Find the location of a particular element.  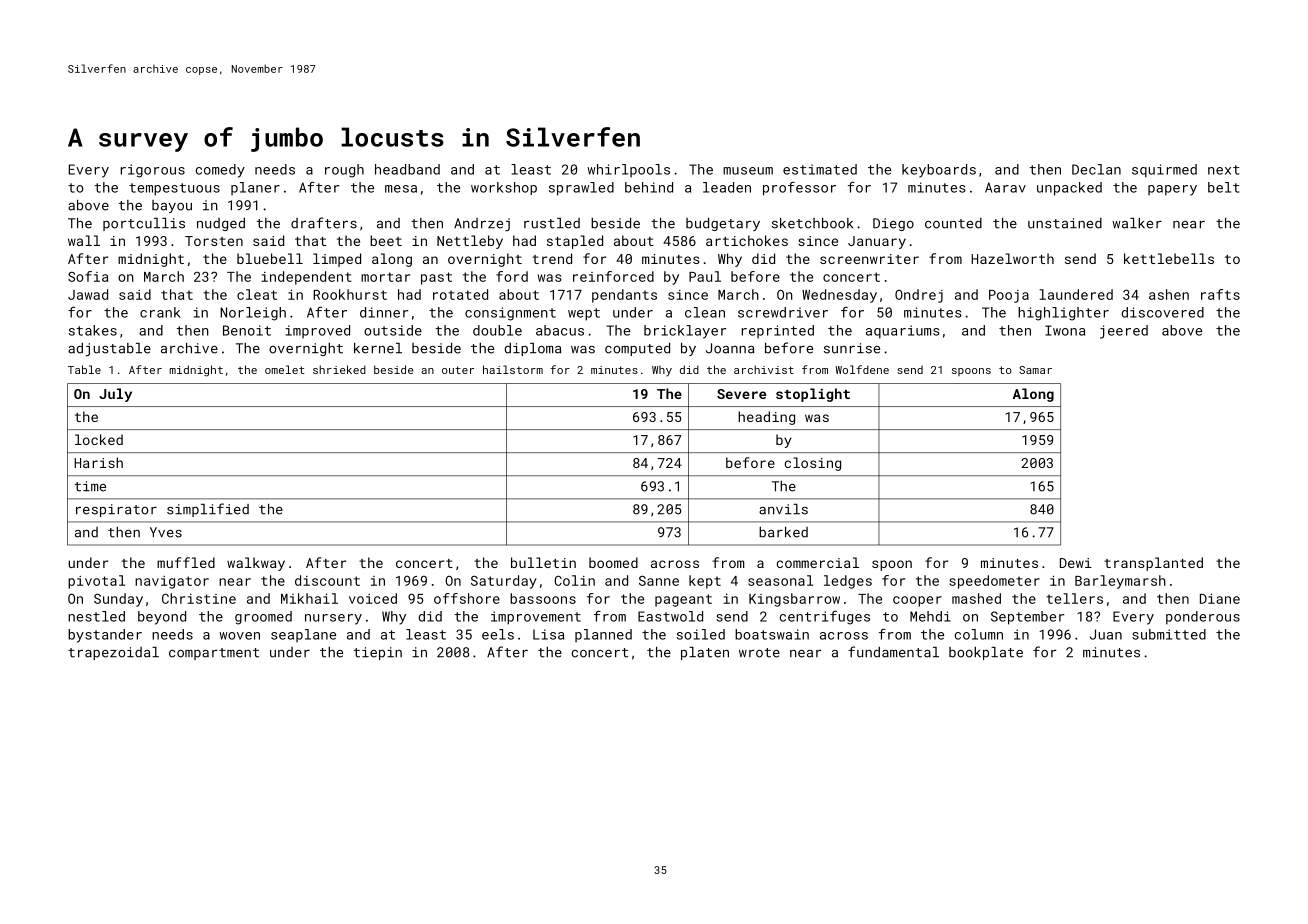

bookplate is located at coordinates (986, 653).
